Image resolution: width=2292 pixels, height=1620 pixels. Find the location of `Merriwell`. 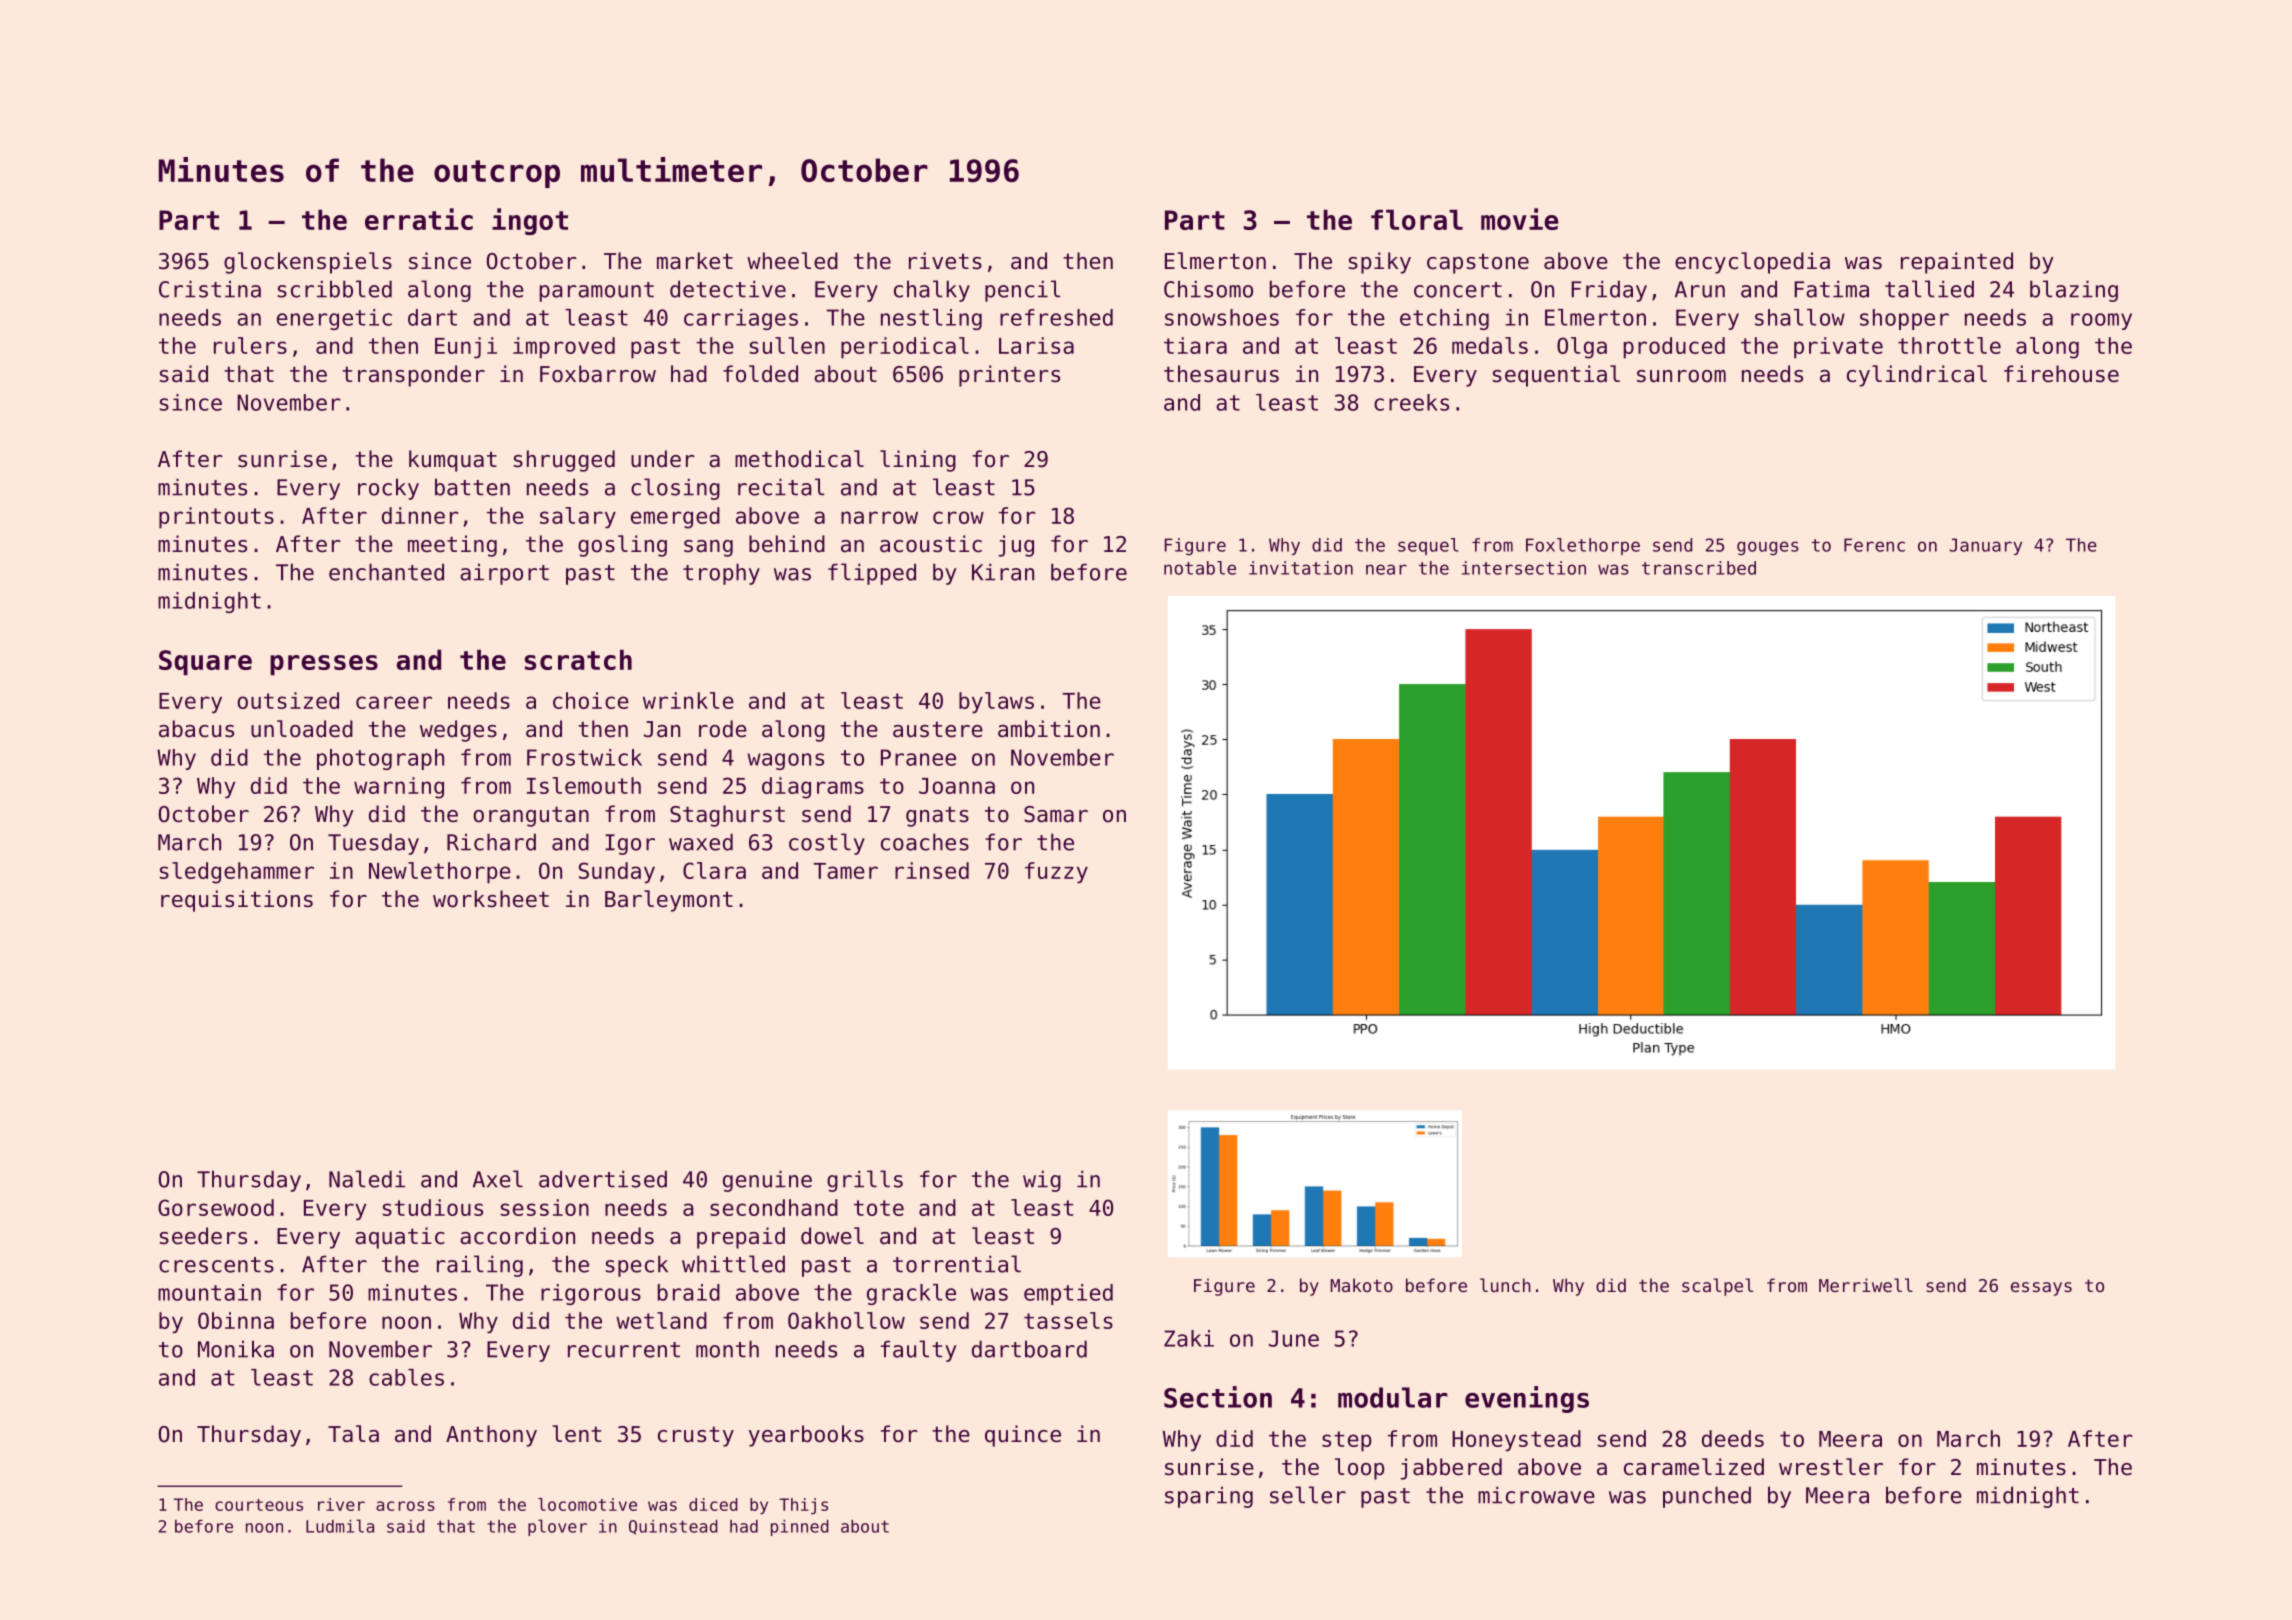

Merriwell is located at coordinates (1866, 1285).
